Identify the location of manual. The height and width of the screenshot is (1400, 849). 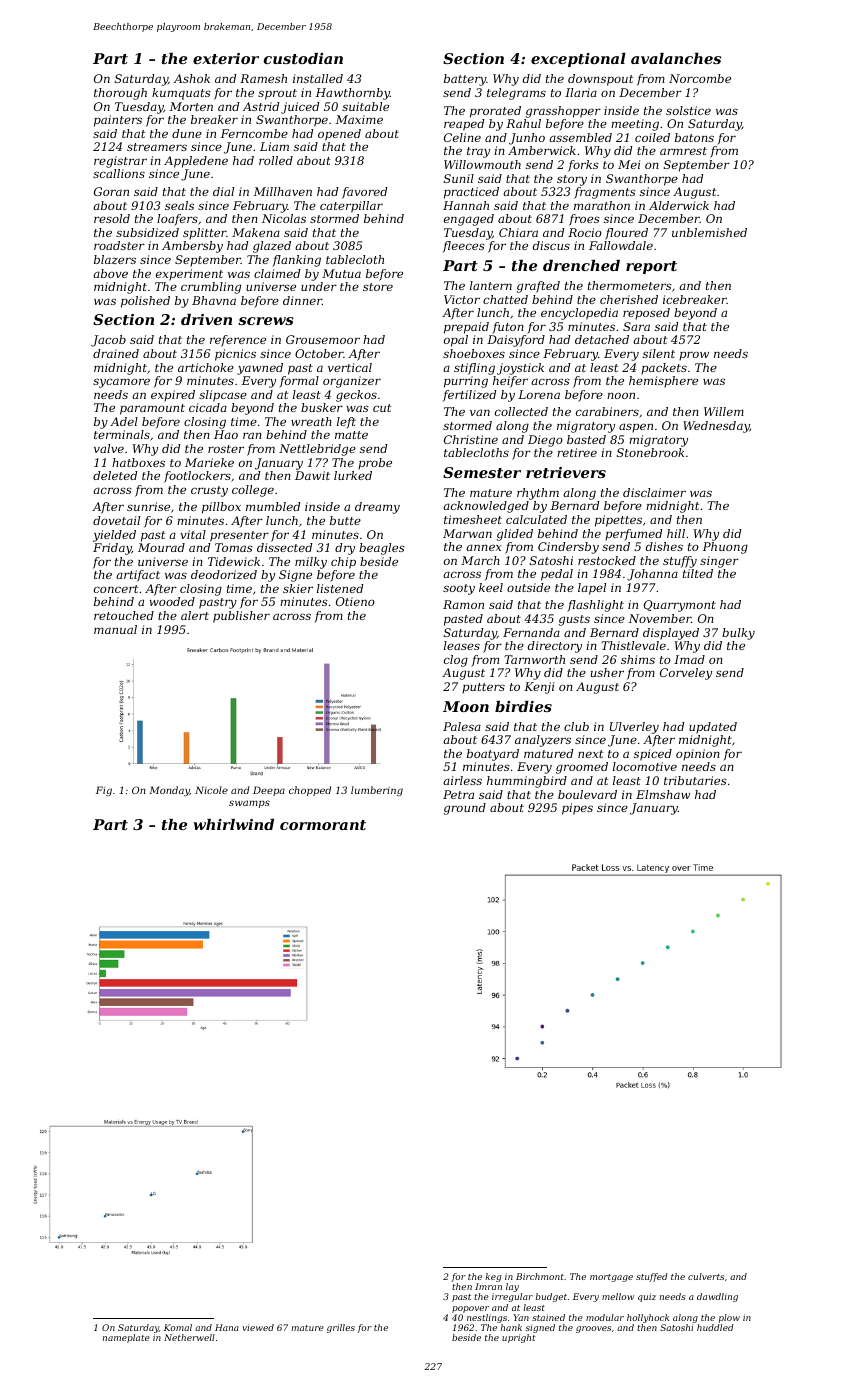
(115, 629).
